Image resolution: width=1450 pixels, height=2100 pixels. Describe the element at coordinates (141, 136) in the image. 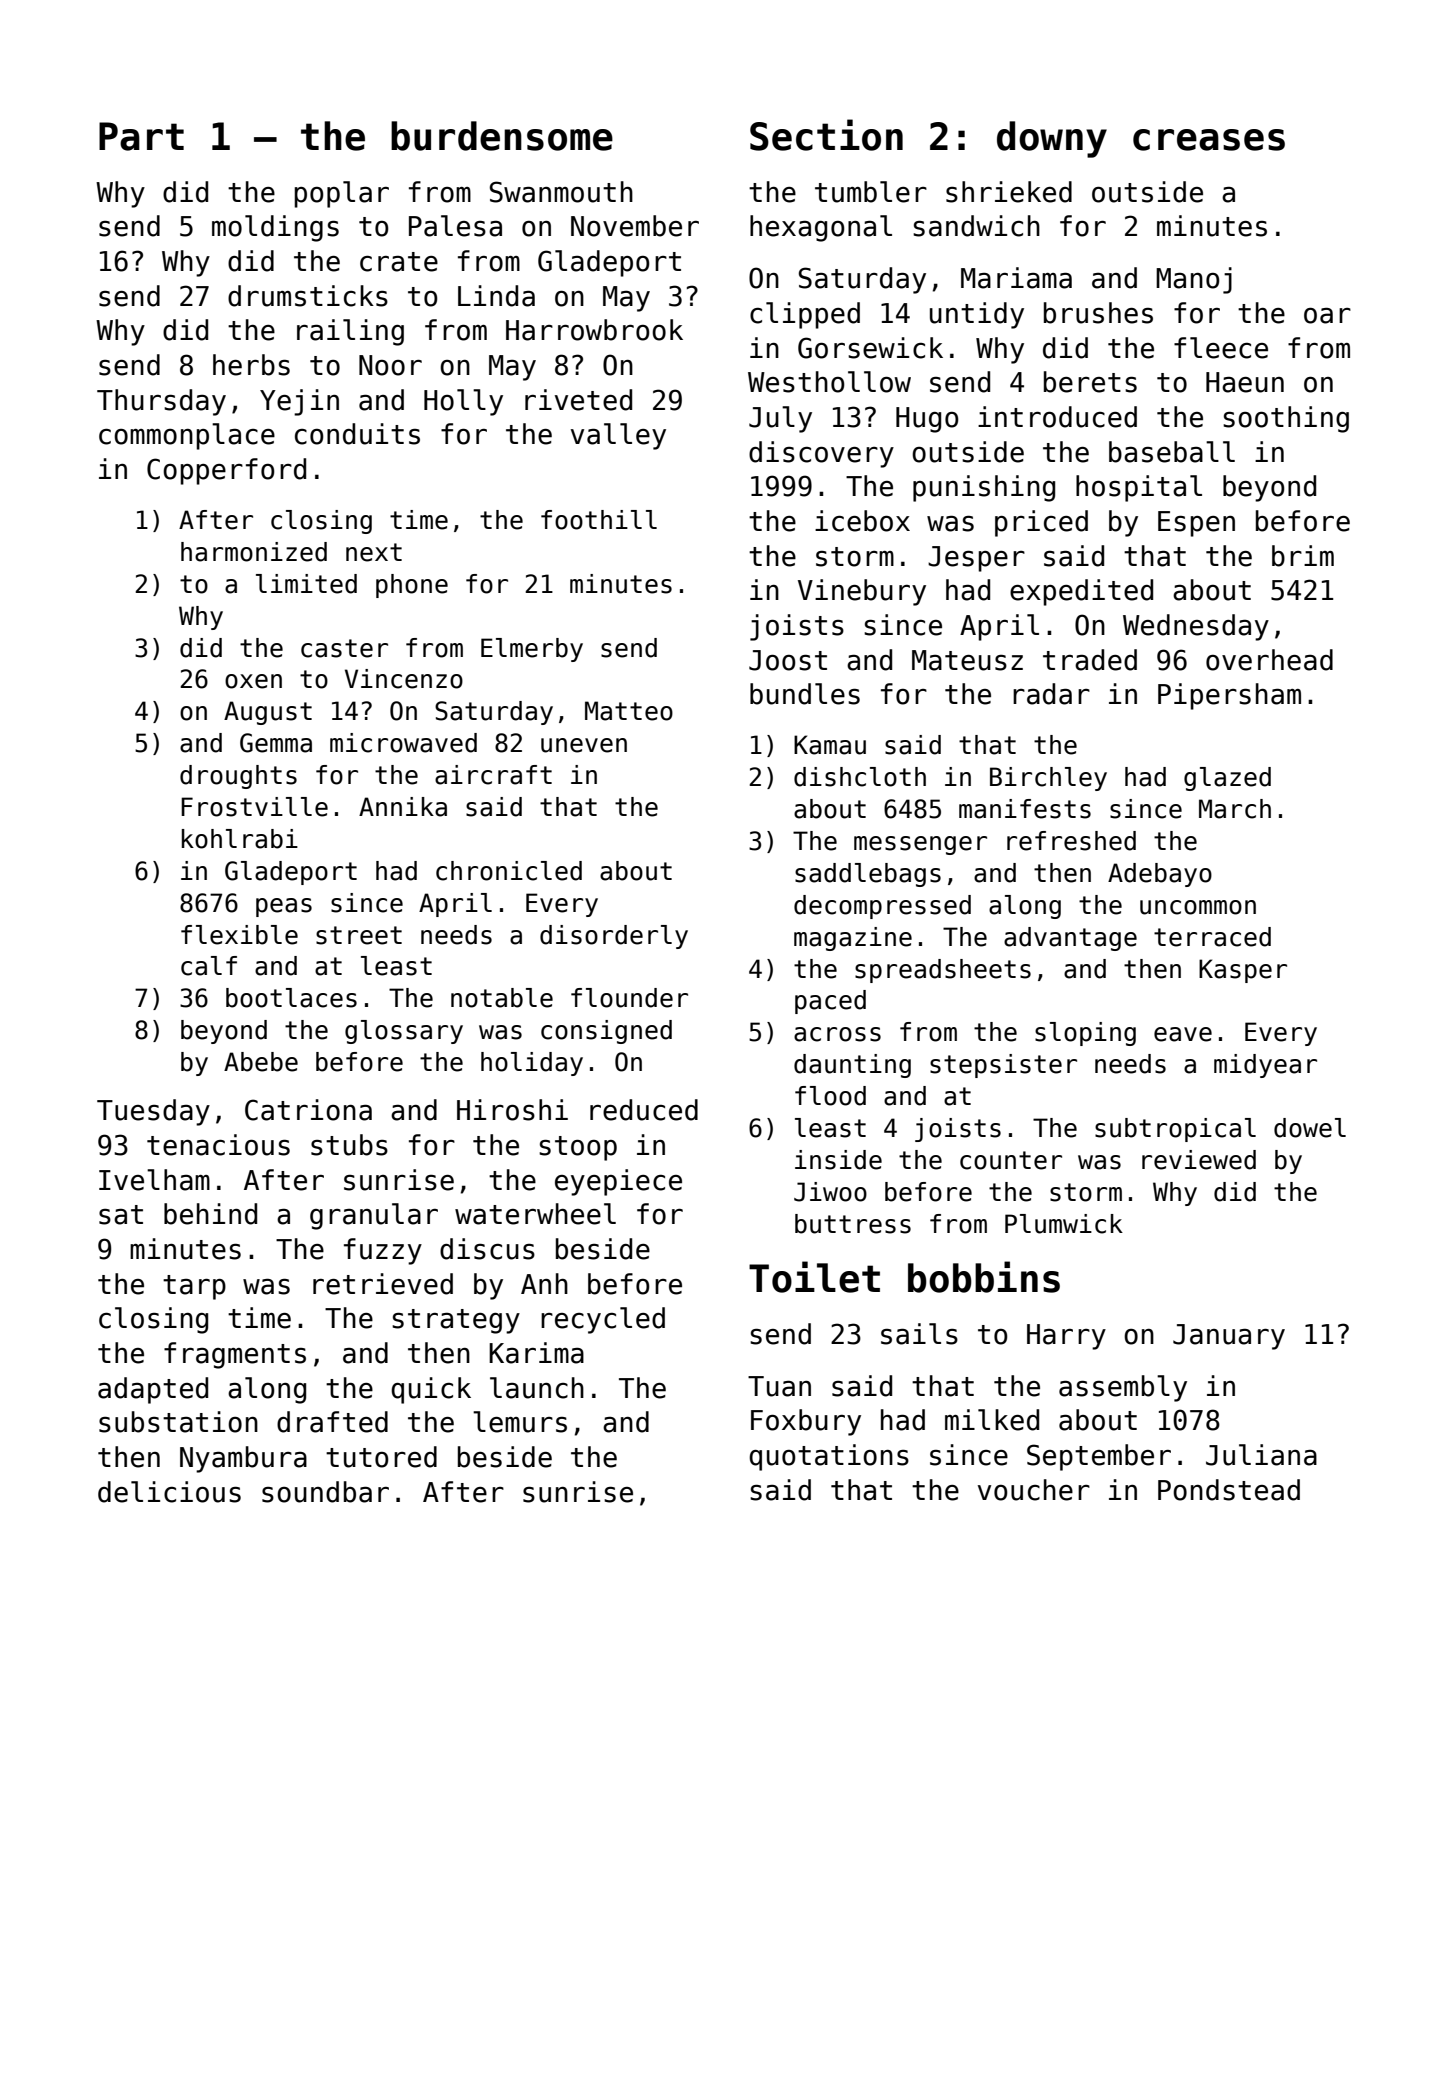

I see `Part` at that location.
